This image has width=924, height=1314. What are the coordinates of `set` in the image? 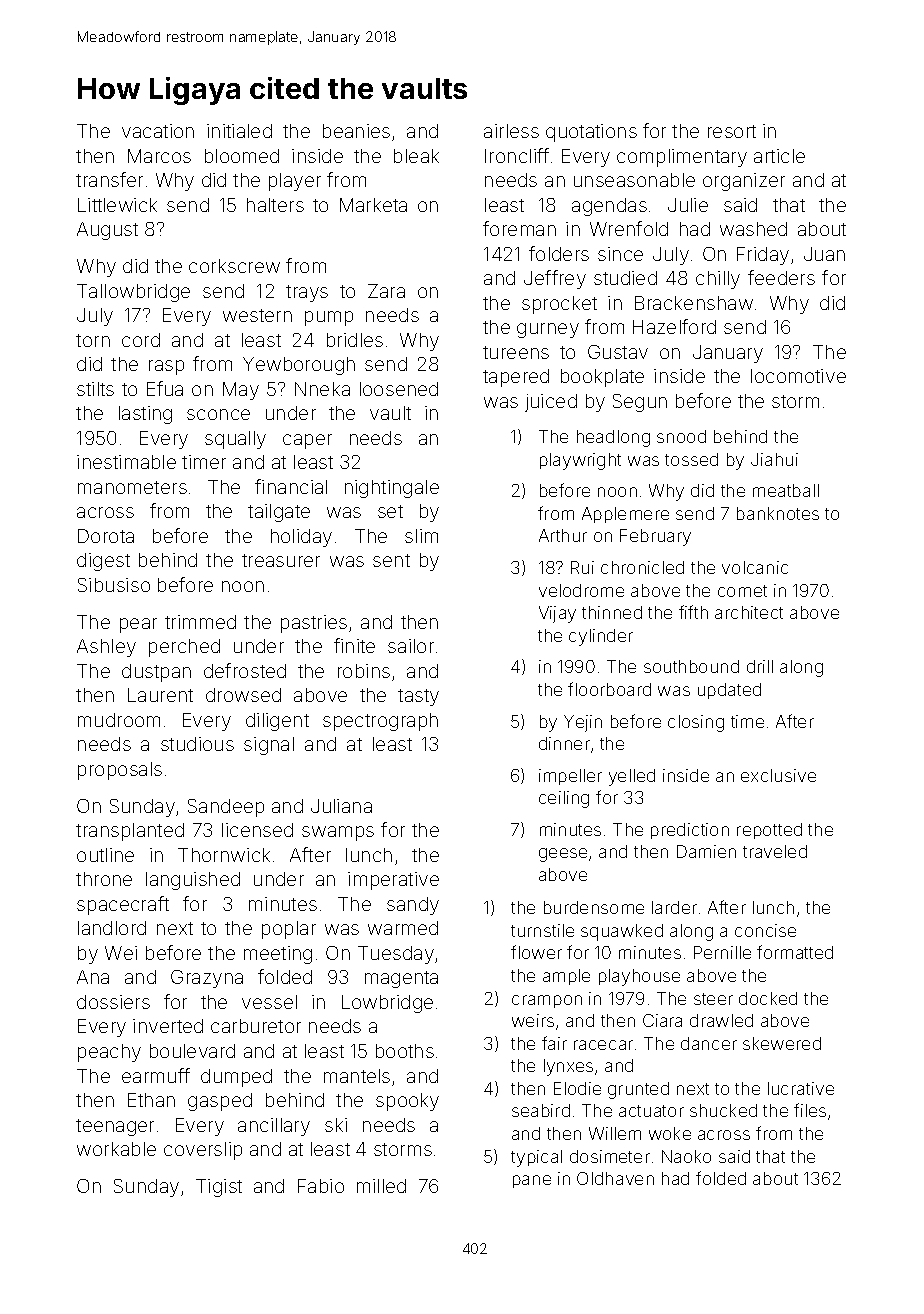 It's located at (390, 511).
